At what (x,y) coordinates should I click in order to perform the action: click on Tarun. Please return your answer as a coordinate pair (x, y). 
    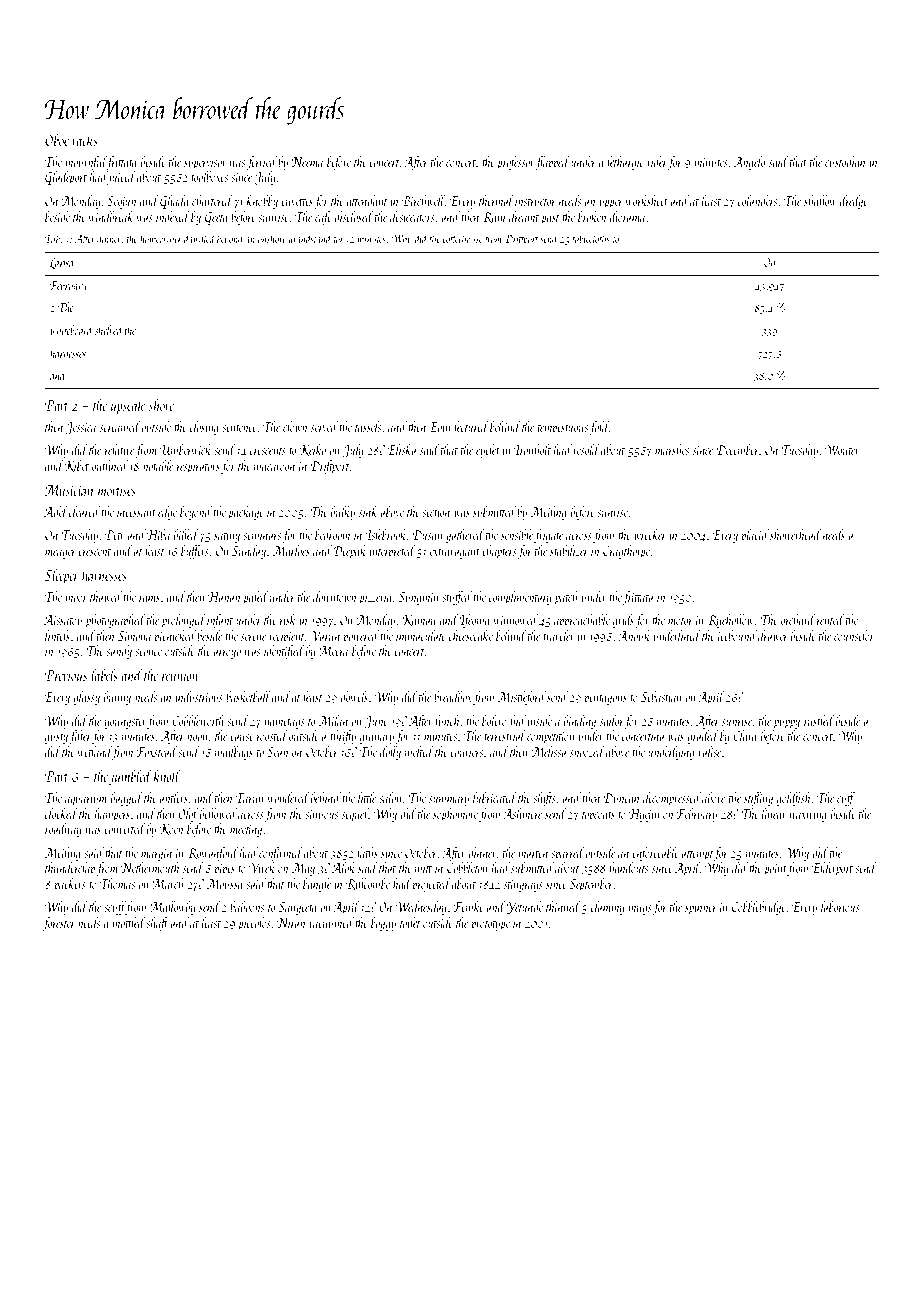
    Looking at the image, I should click on (250, 798).
